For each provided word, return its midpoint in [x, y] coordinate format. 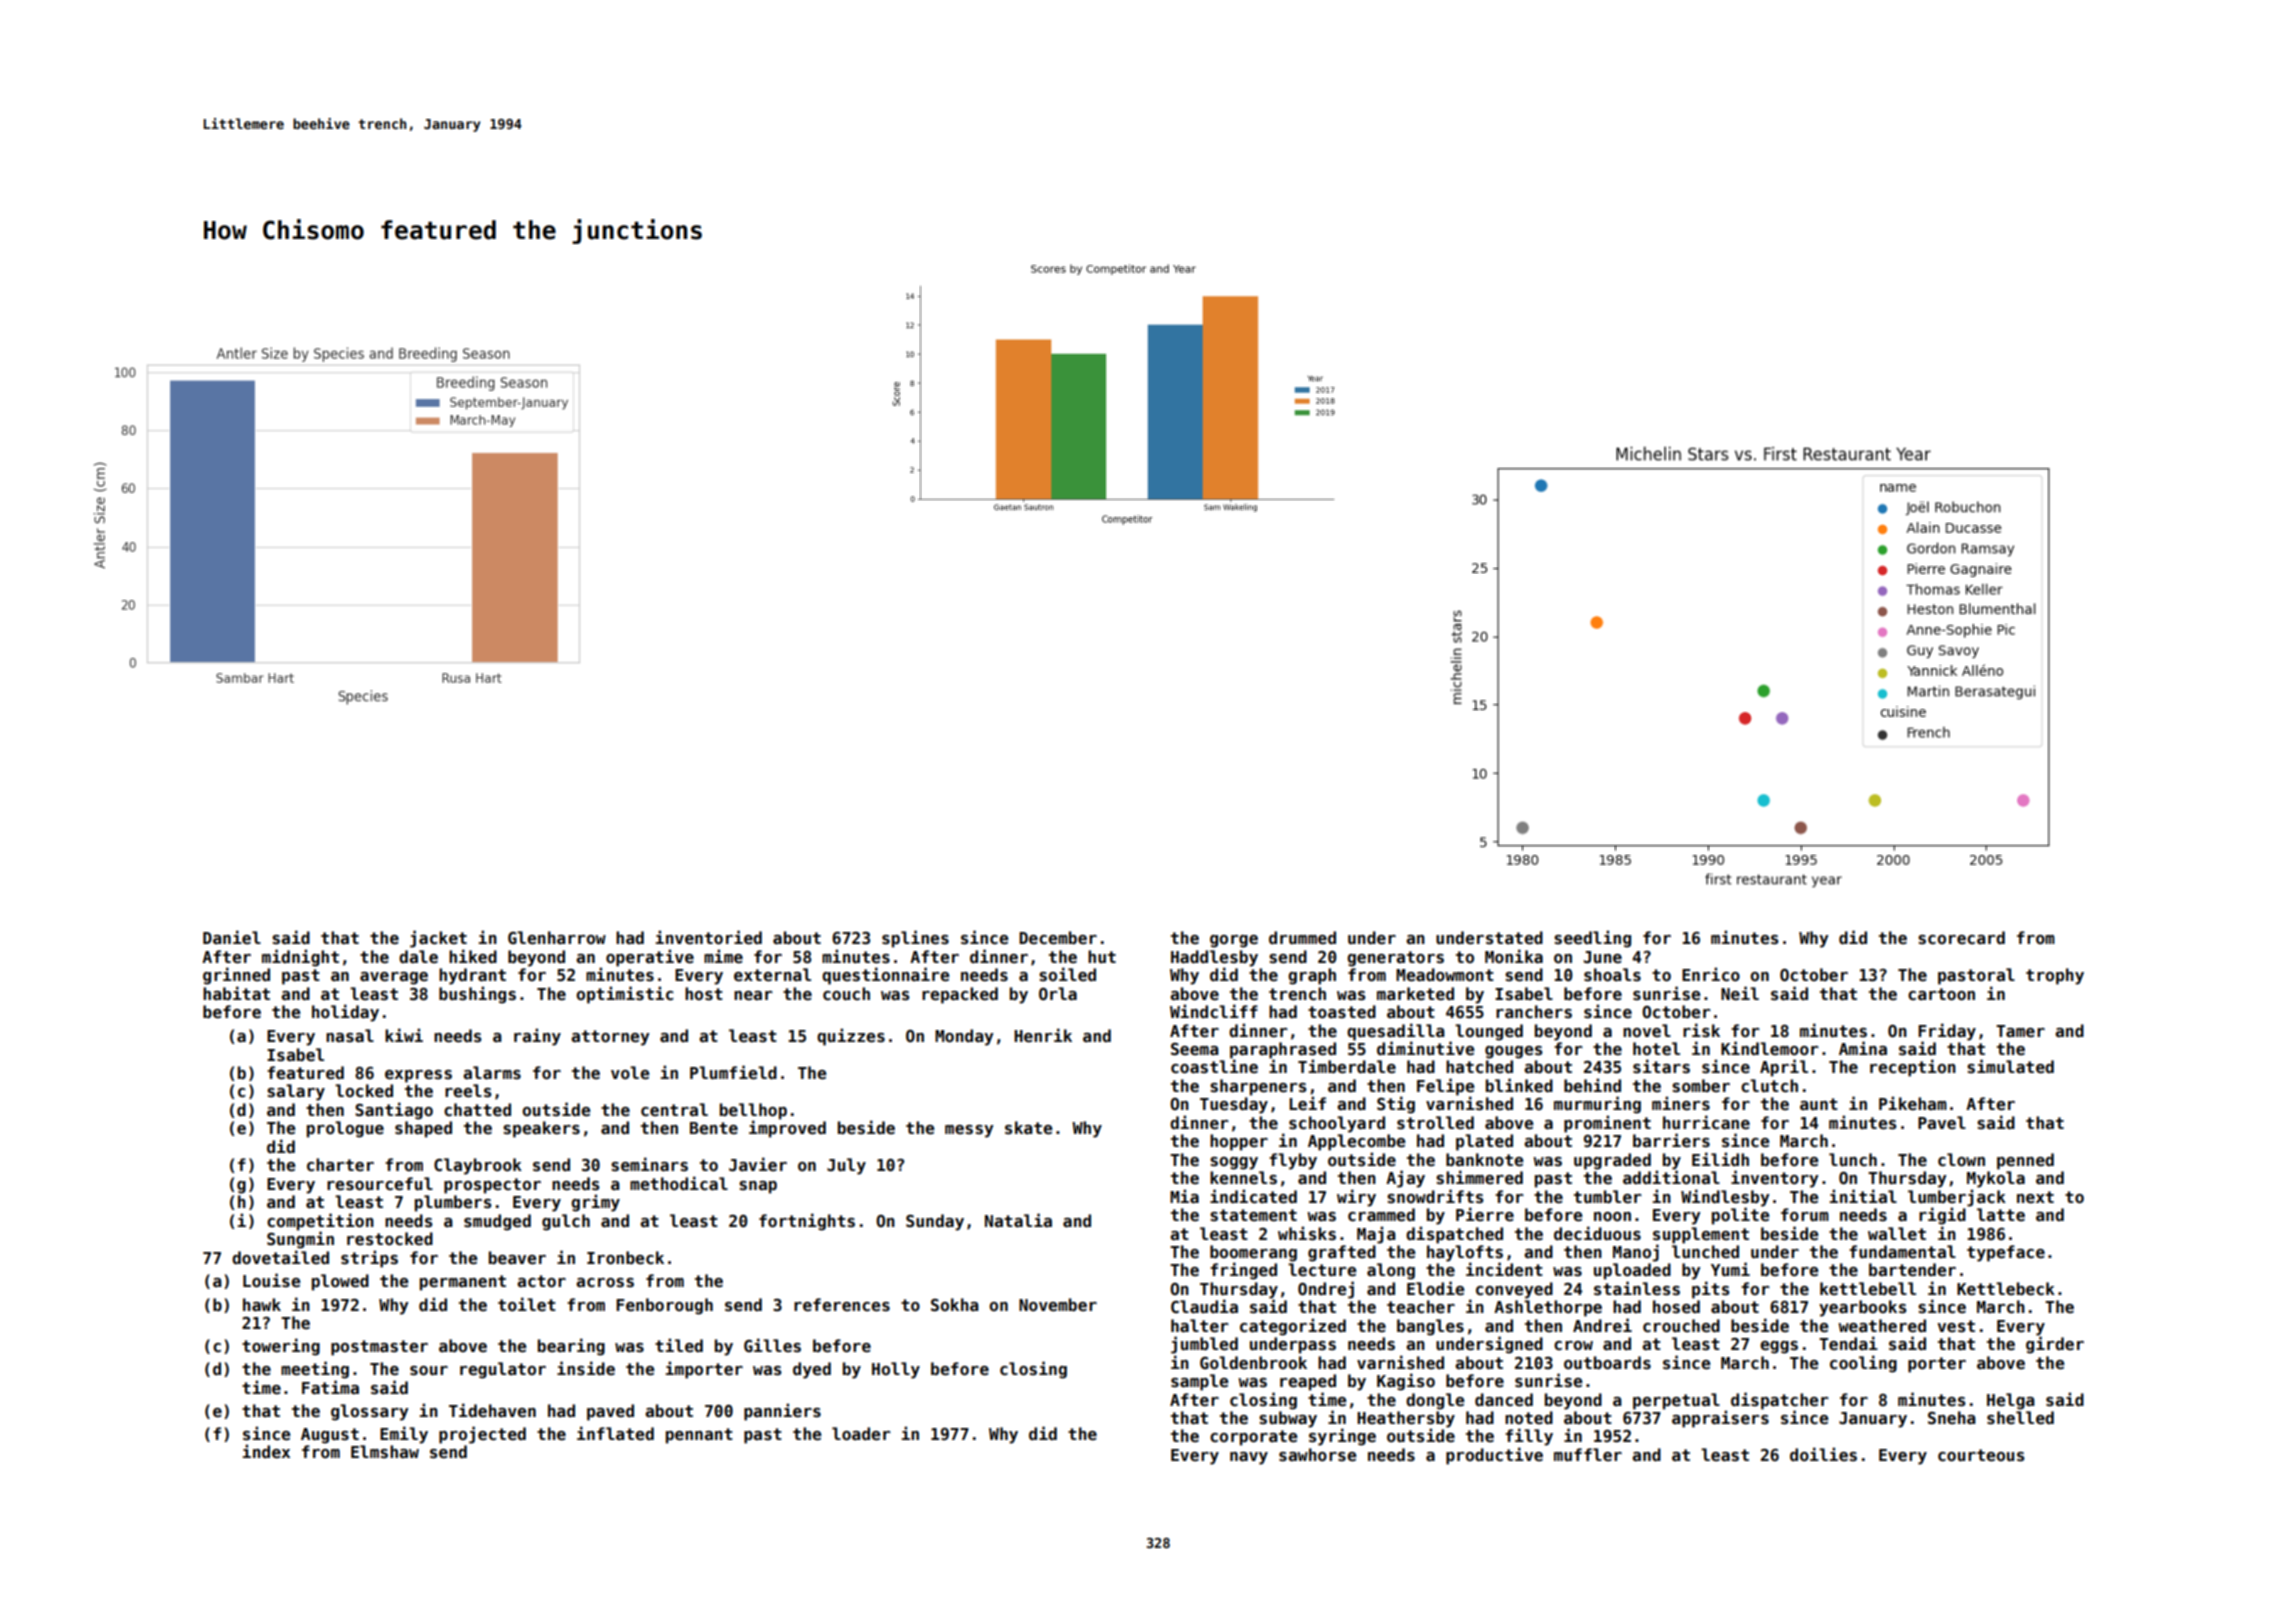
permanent [463, 1283]
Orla [1058, 993]
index [266, 1451]
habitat [236, 993]
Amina [1863, 1048]
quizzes [851, 1037]
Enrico [1711, 974]
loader [861, 1434]
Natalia [1018, 1220]
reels [468, 1091]
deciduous [1597, 1233]
